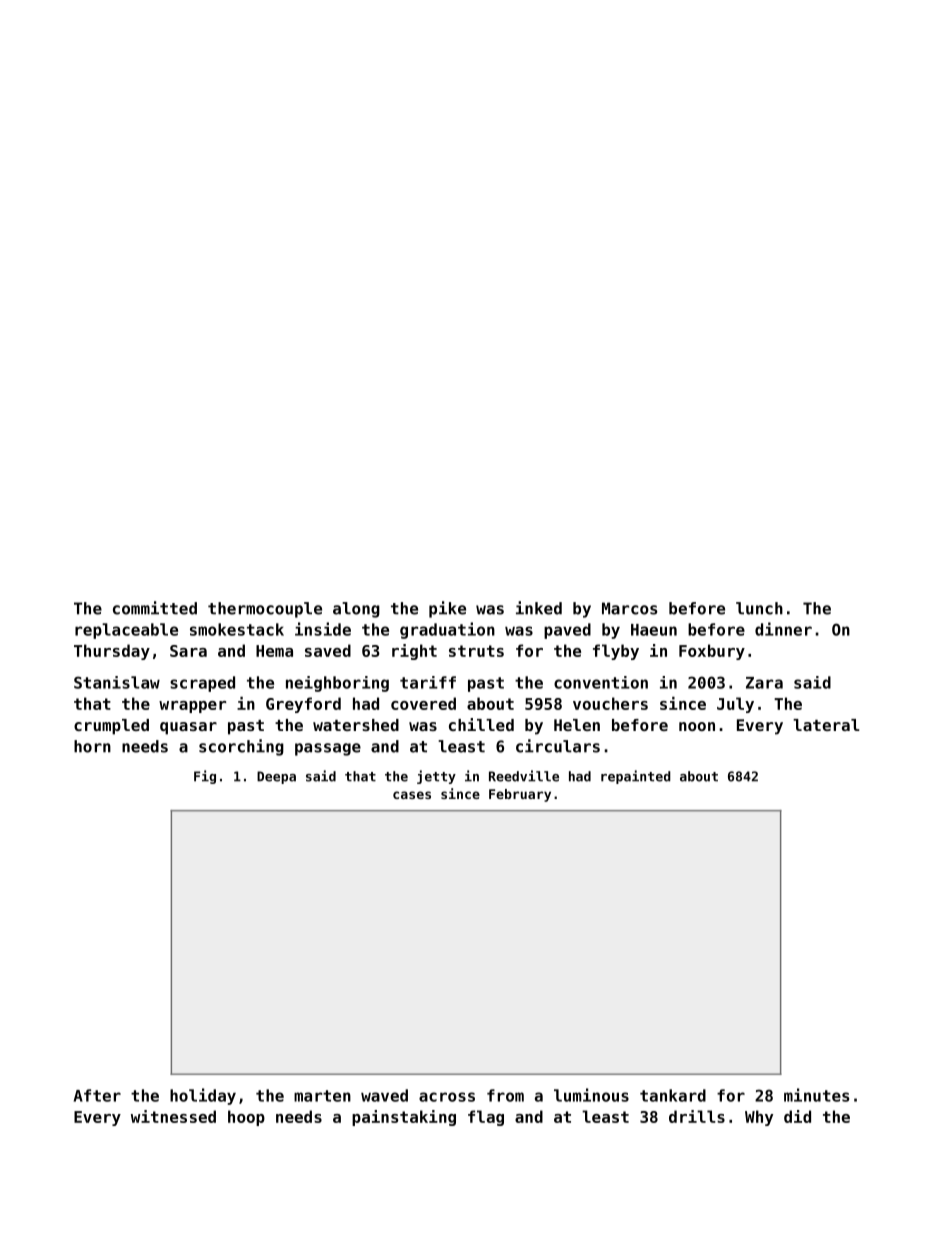 This image has width=952, height=1233. What do you see at coordinates (173, 1116) in the image?
I see `witnessed` at bounding box center [173, 1116].
